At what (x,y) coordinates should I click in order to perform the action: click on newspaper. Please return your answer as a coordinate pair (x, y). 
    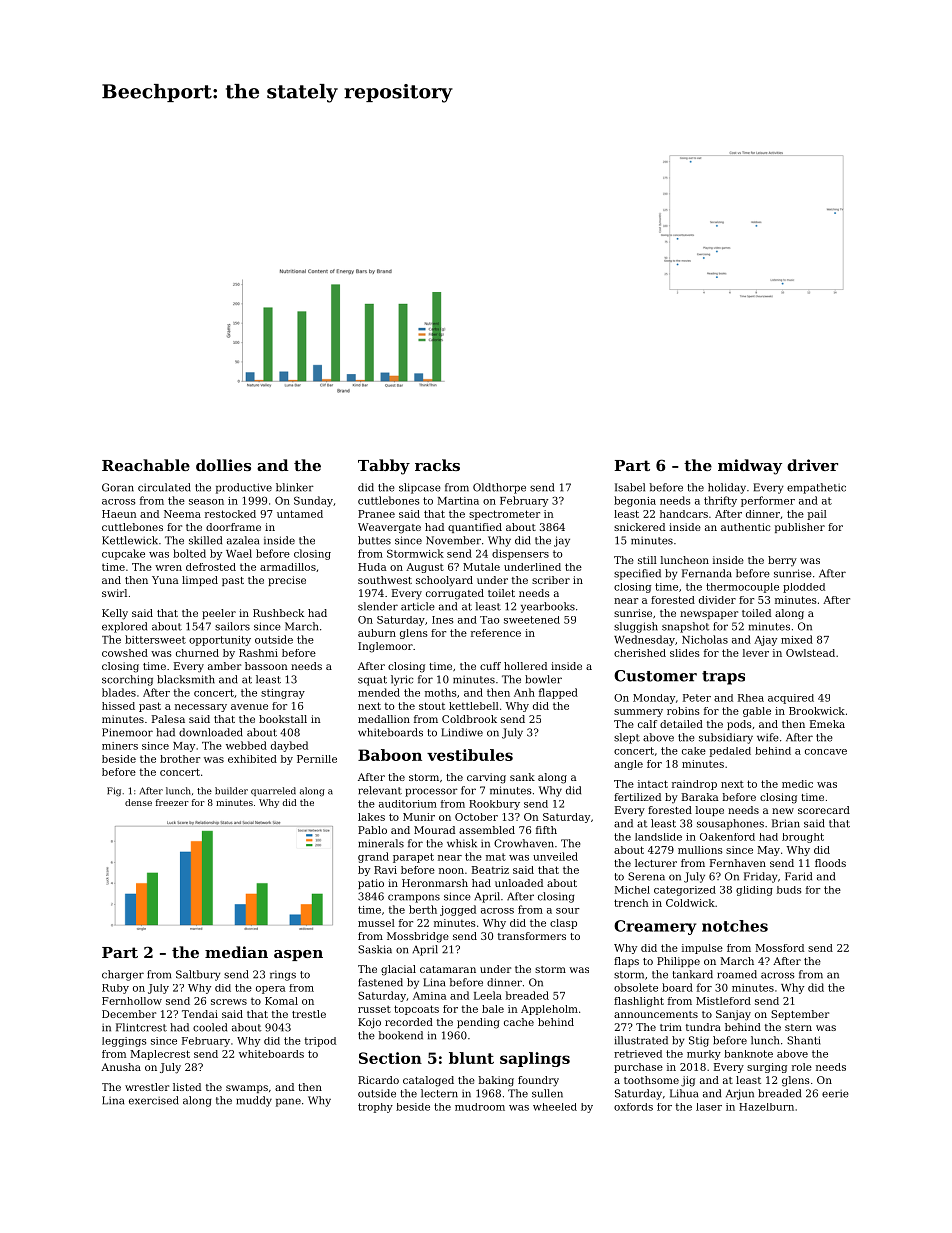
    Looking at the image, I should click on (709, 615).
